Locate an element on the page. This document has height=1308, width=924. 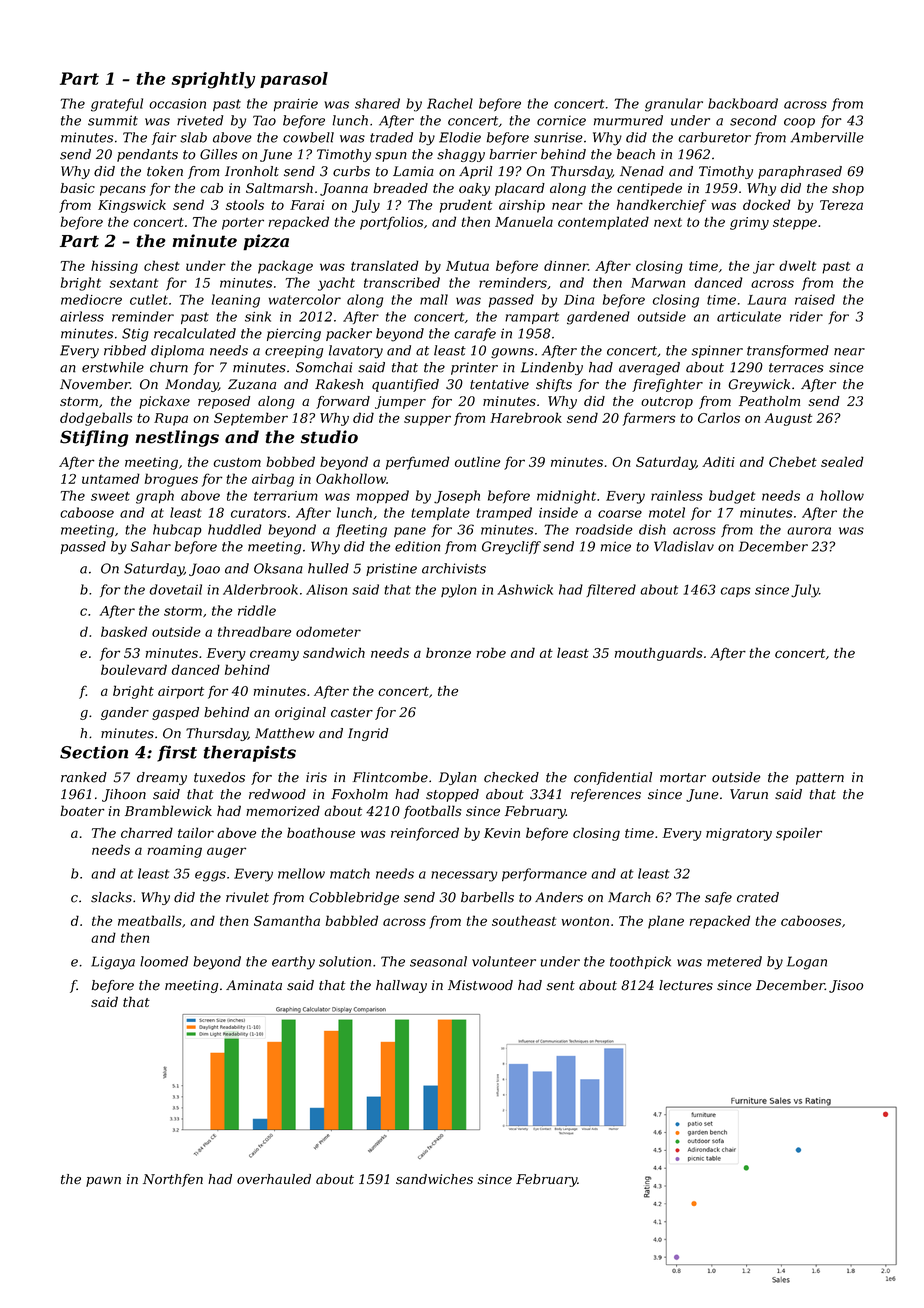
articulate is located at coordinates (749, 316).
